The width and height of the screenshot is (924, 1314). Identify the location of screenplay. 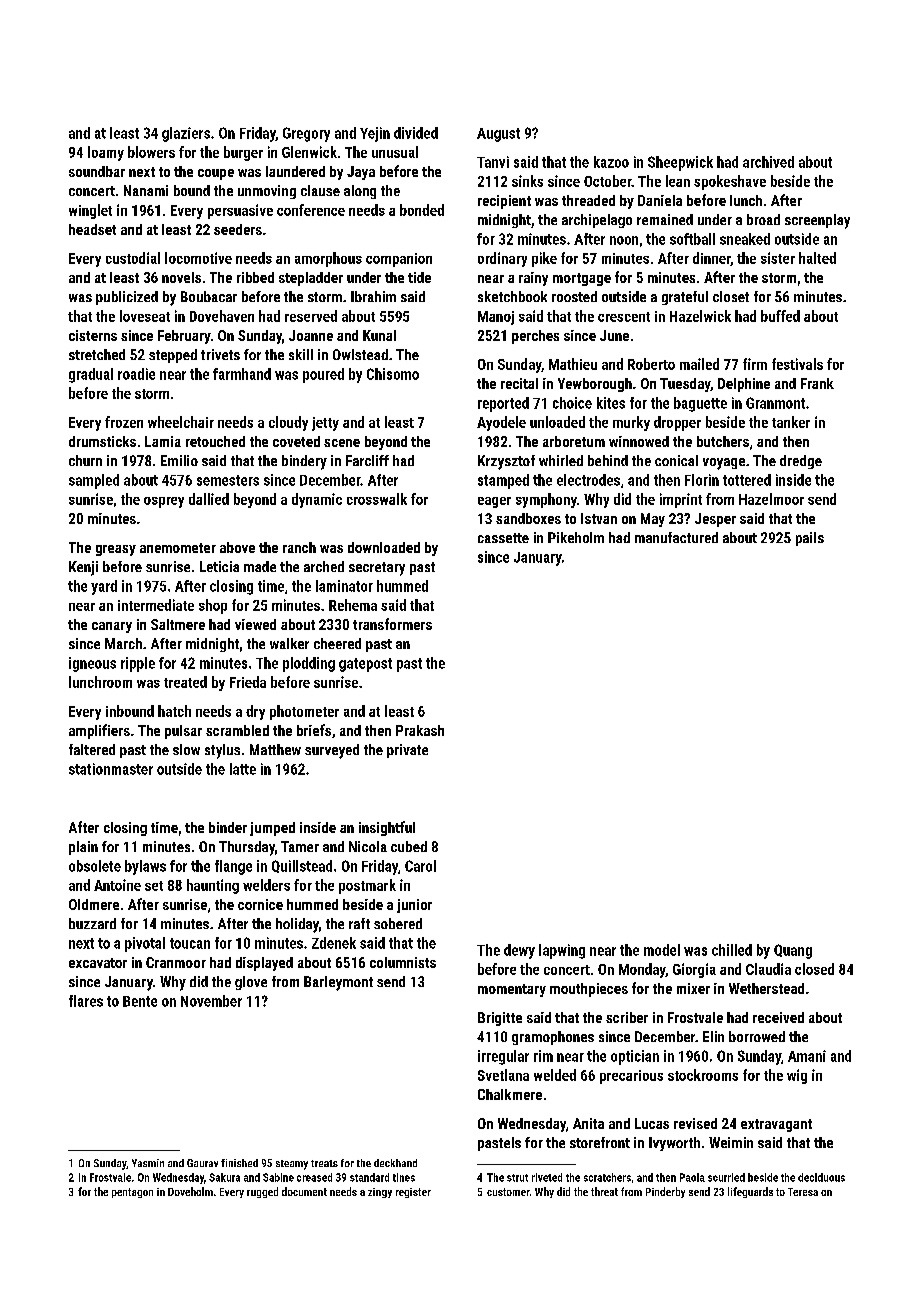
(817, 221).
